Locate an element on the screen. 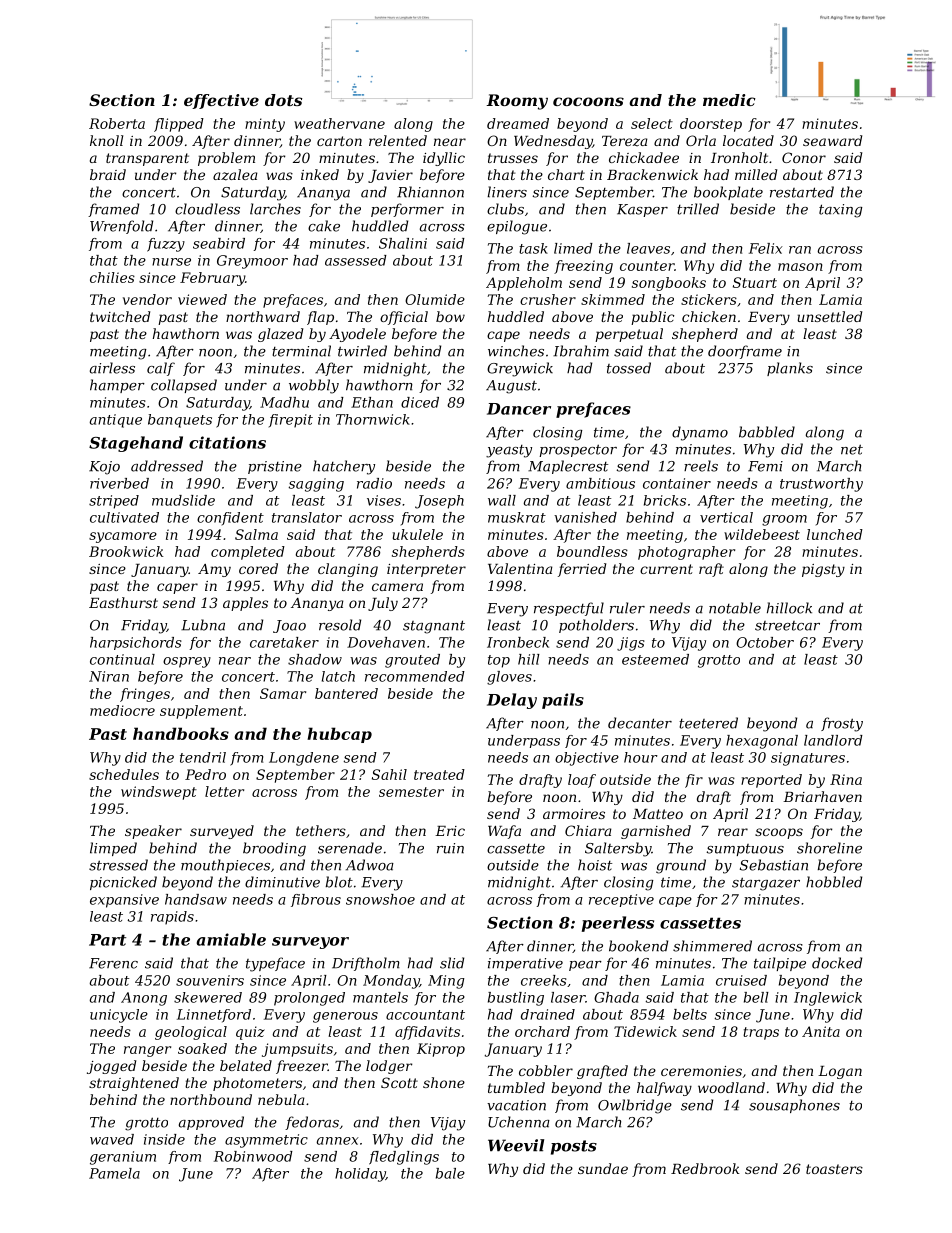 This screenshot has height=1233, width=952. Dovehaven is located at coordinates (386, 642).
